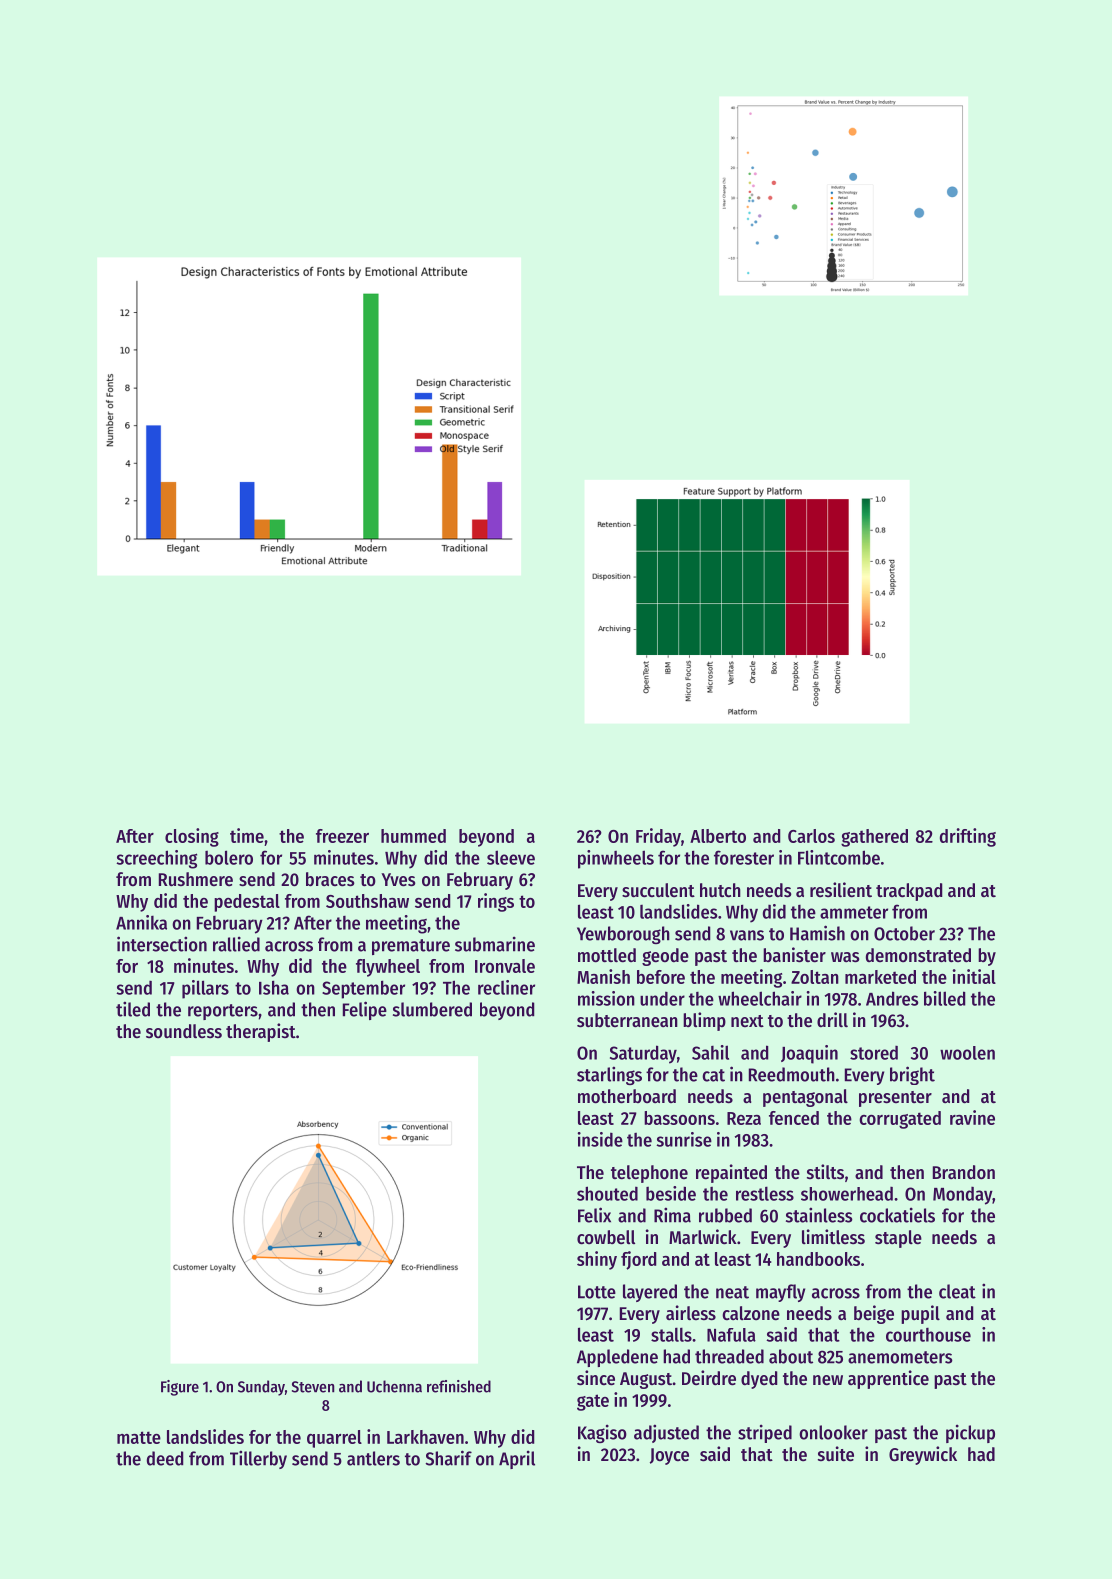 This document has height=1579, width=1112. I want to click on stalls, so click(671, 1334).
